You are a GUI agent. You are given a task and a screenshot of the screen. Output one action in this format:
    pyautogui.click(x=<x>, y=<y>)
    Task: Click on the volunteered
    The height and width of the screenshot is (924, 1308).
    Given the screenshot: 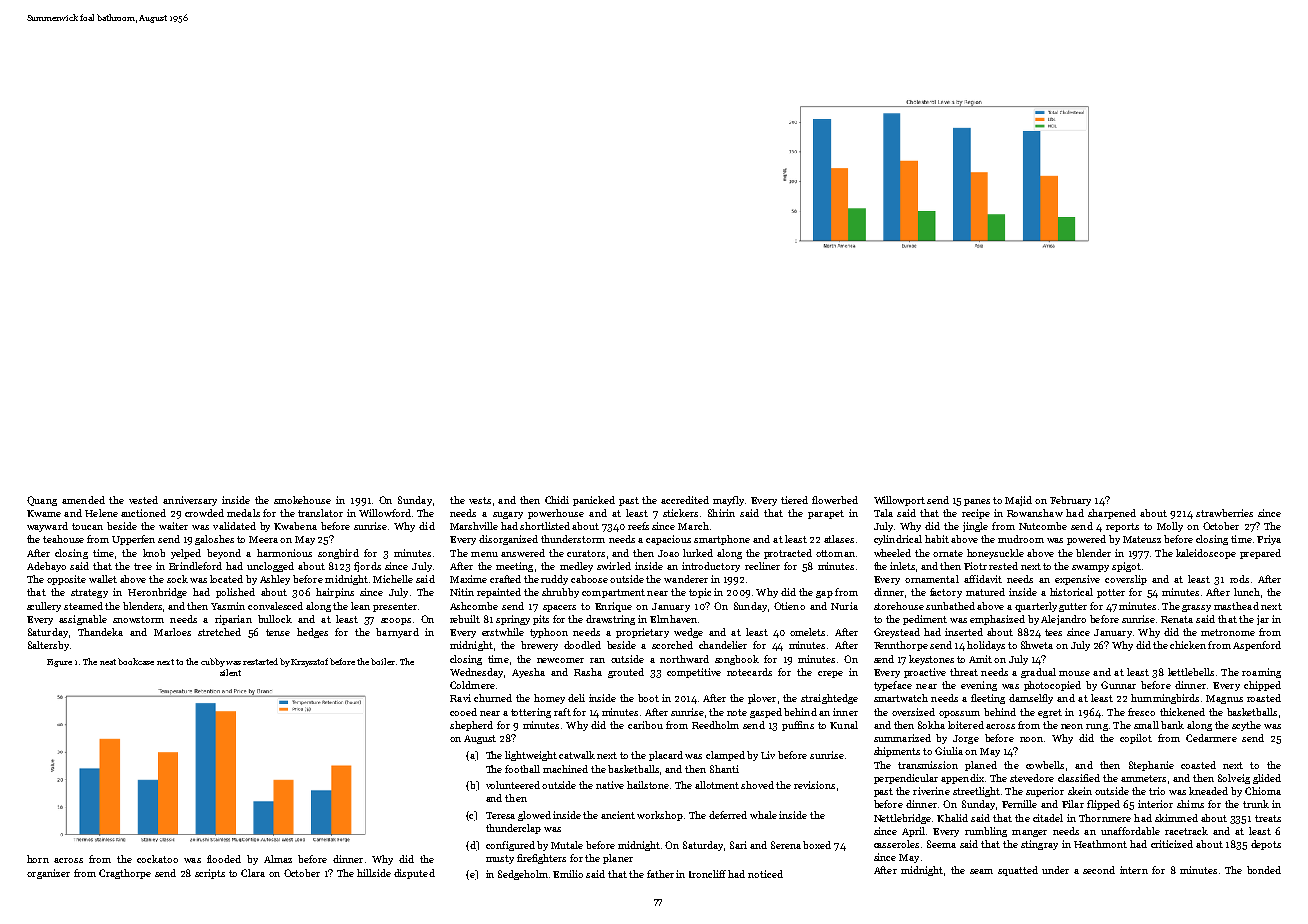 What is the action you would take?
    pyautogui.click(x=513, y=785)
